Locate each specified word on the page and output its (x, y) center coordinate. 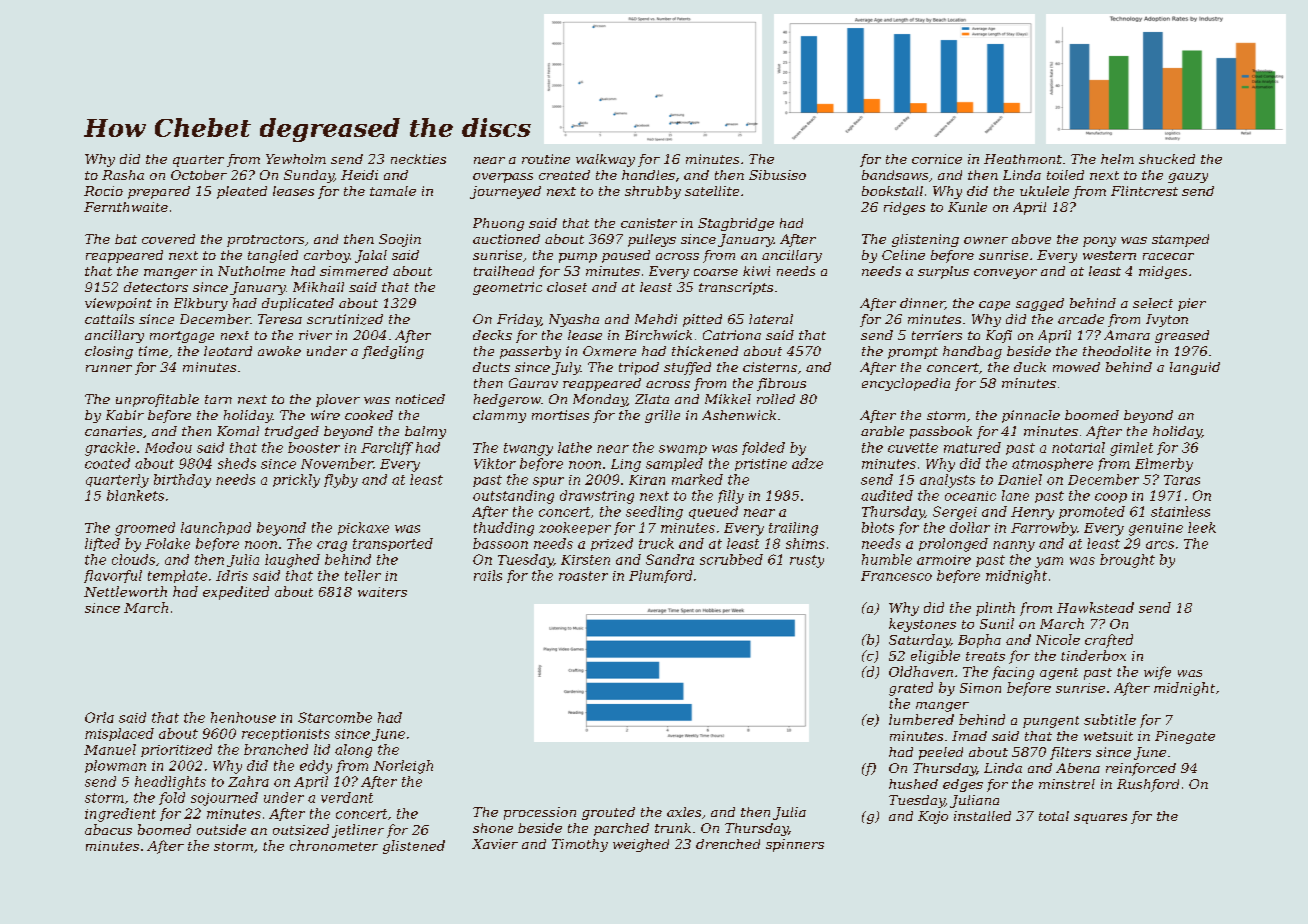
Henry (1032, 513)
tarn (218, 399)
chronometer (334, 845)
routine (546, 159)
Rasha (123, 175)
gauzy (1188, 178)
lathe (575, 447)
